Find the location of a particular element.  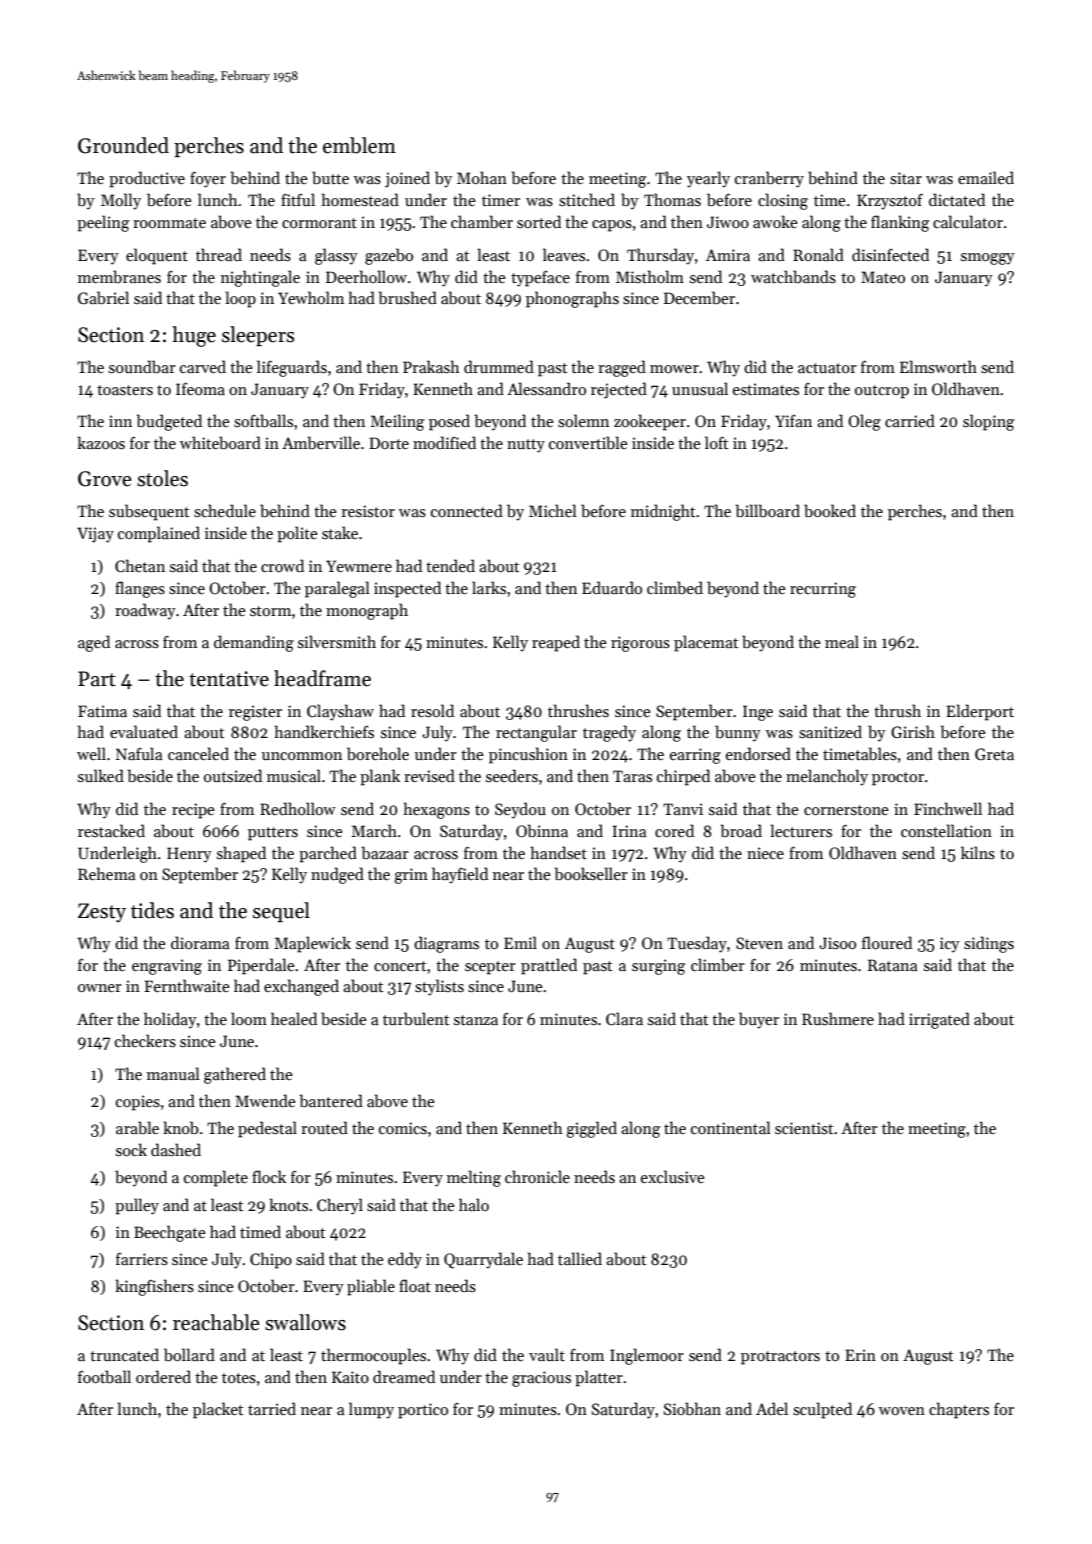

dreamed is located at coordinates (404, 1376).
